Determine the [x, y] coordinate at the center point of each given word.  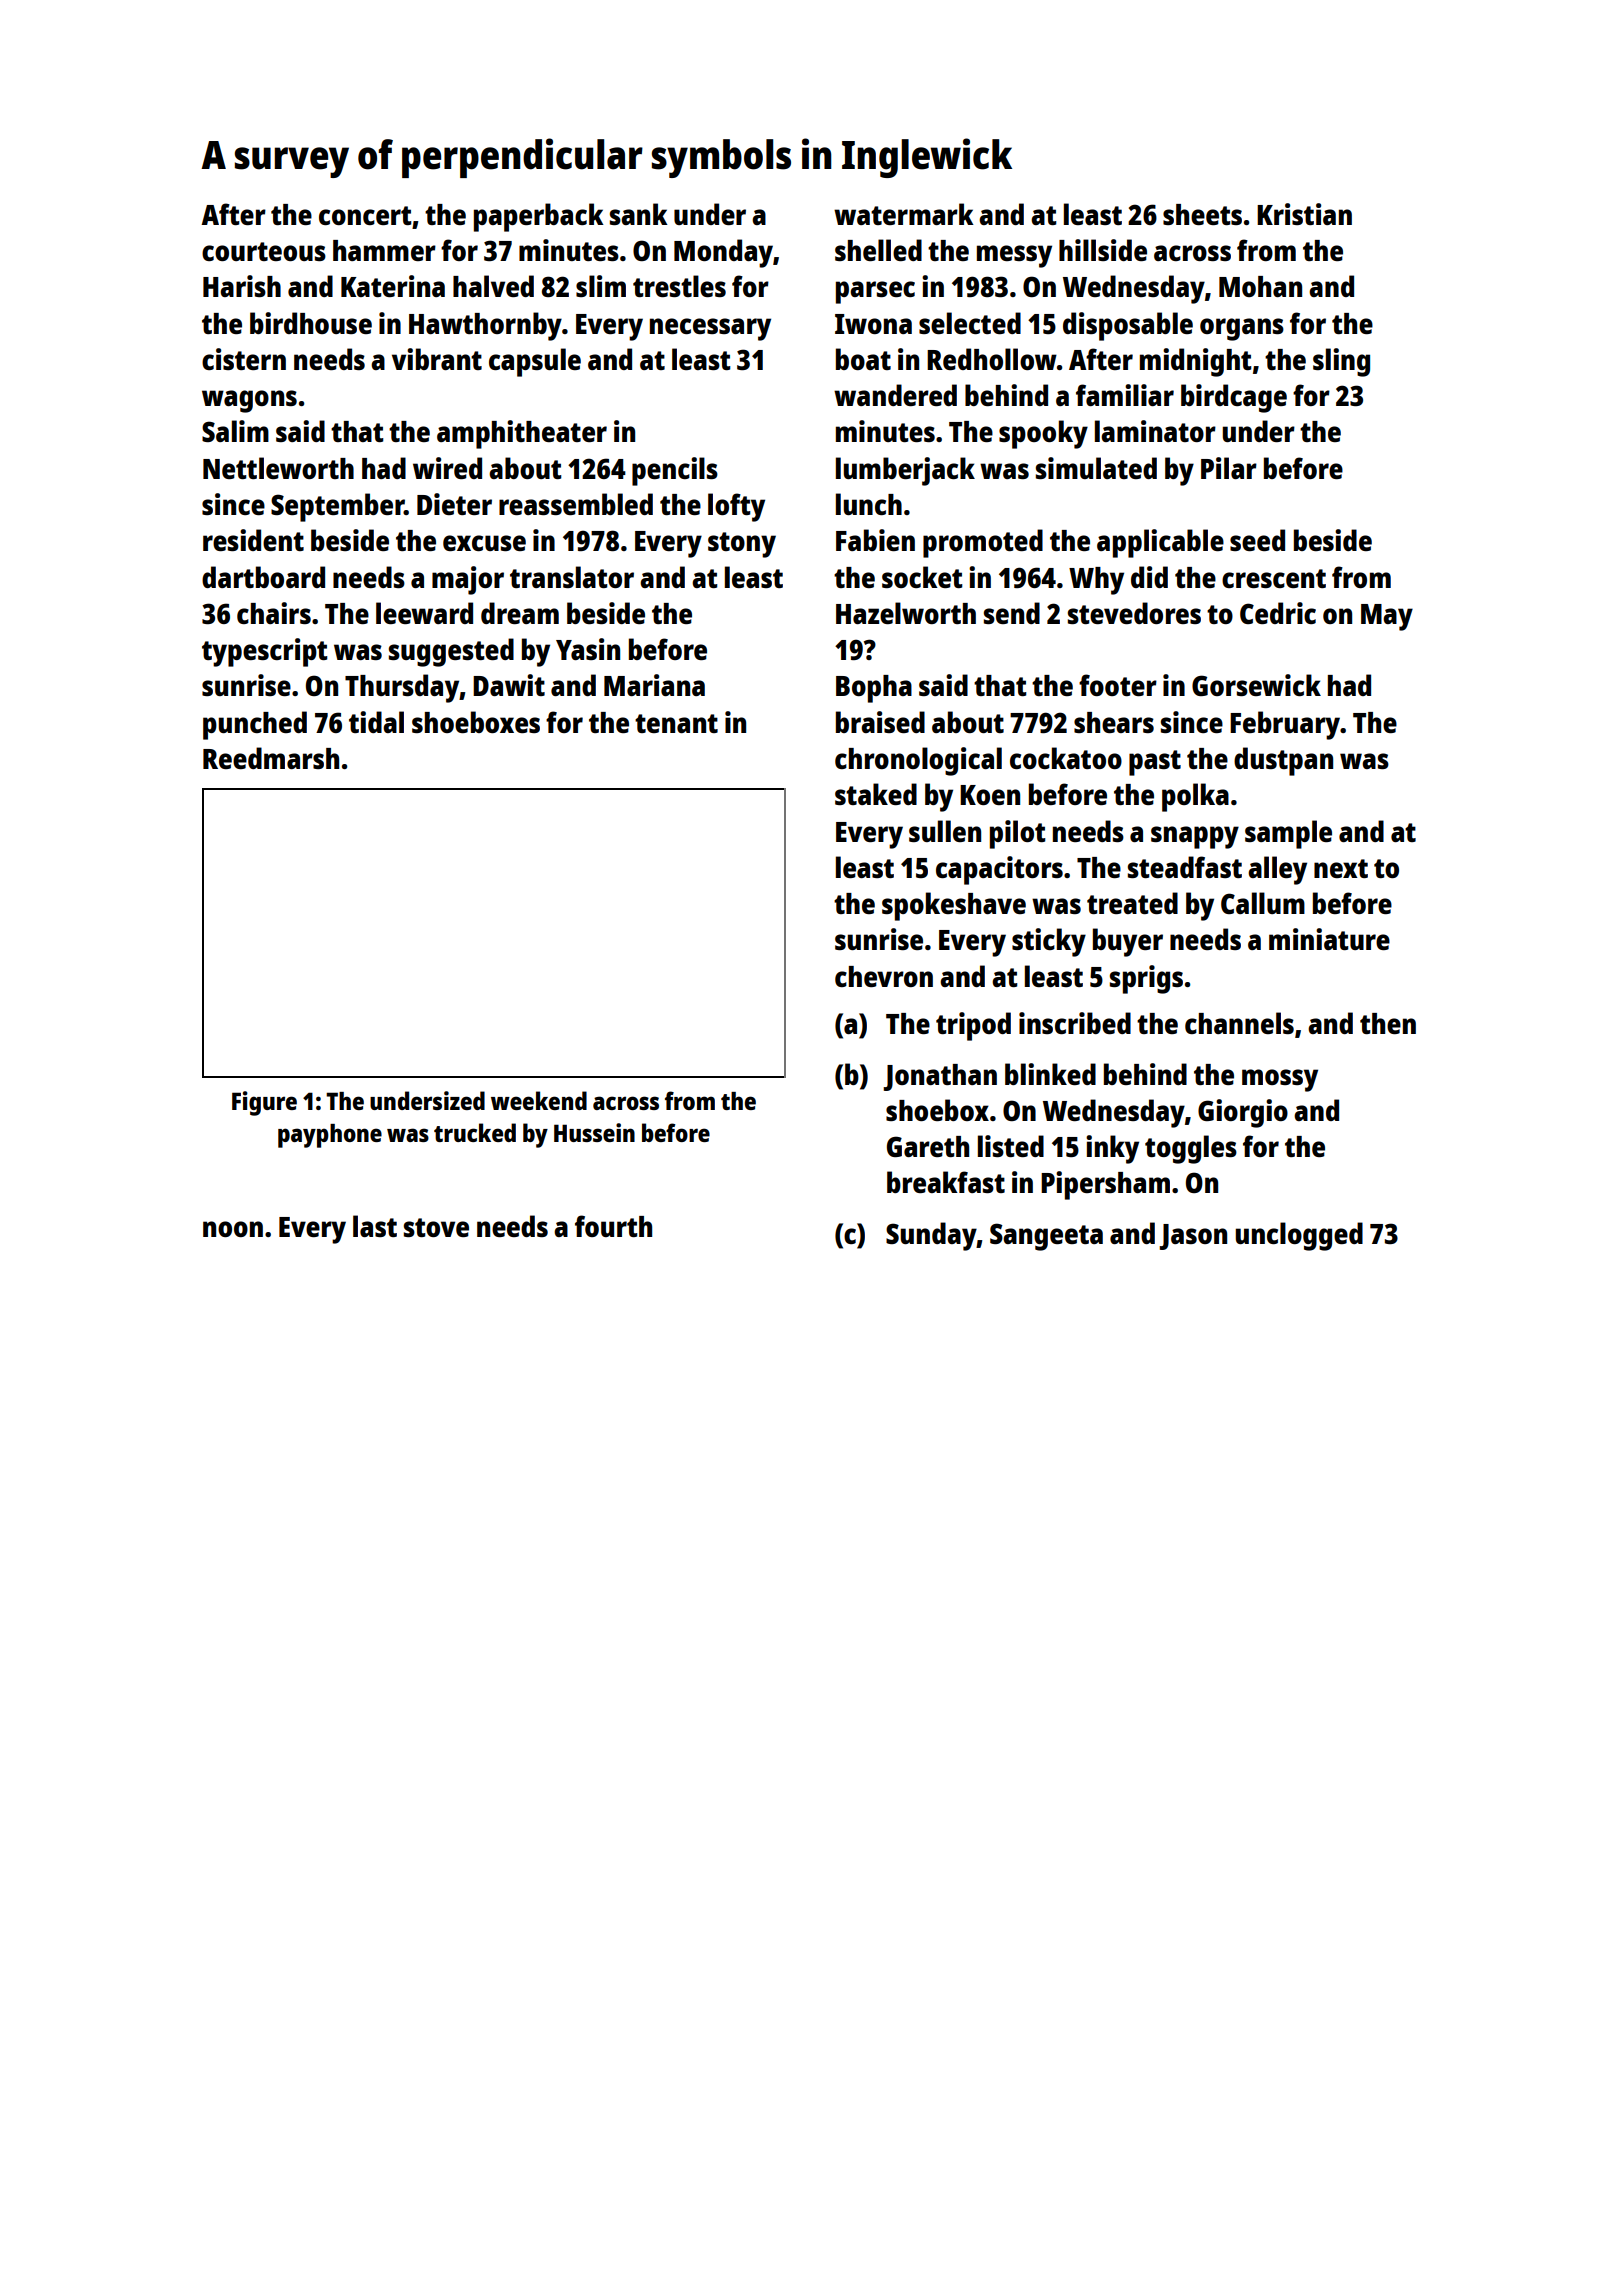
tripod [973, 1026]
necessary [710, 329]
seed [1257, 540]
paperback [539, 217]
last [375, 1226]
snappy [1195, 837]
